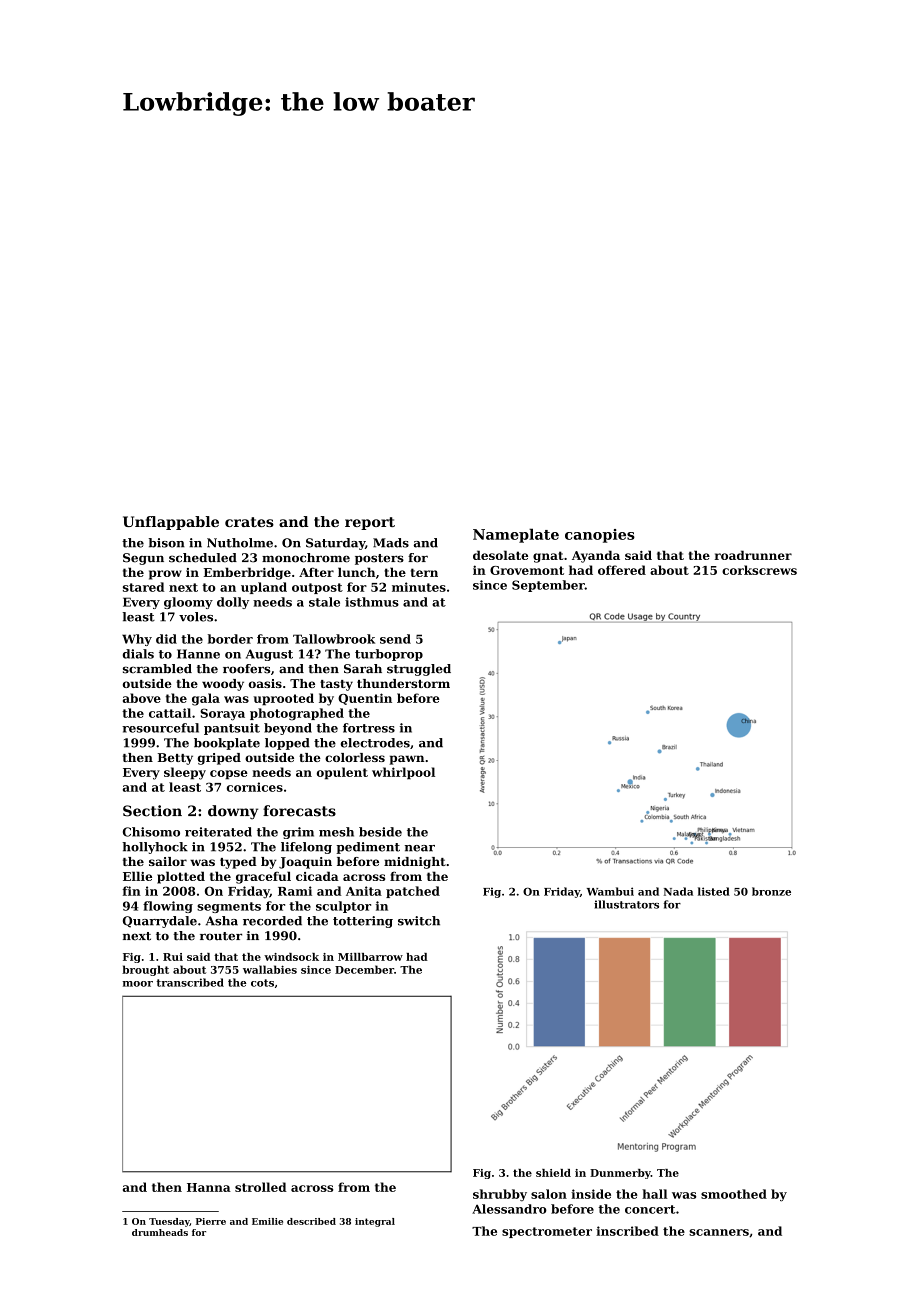 The width and height of the document is (924, 1308). Describe the element at coordinates (267, 1221) in the document. I see `Emilie` at that location.
